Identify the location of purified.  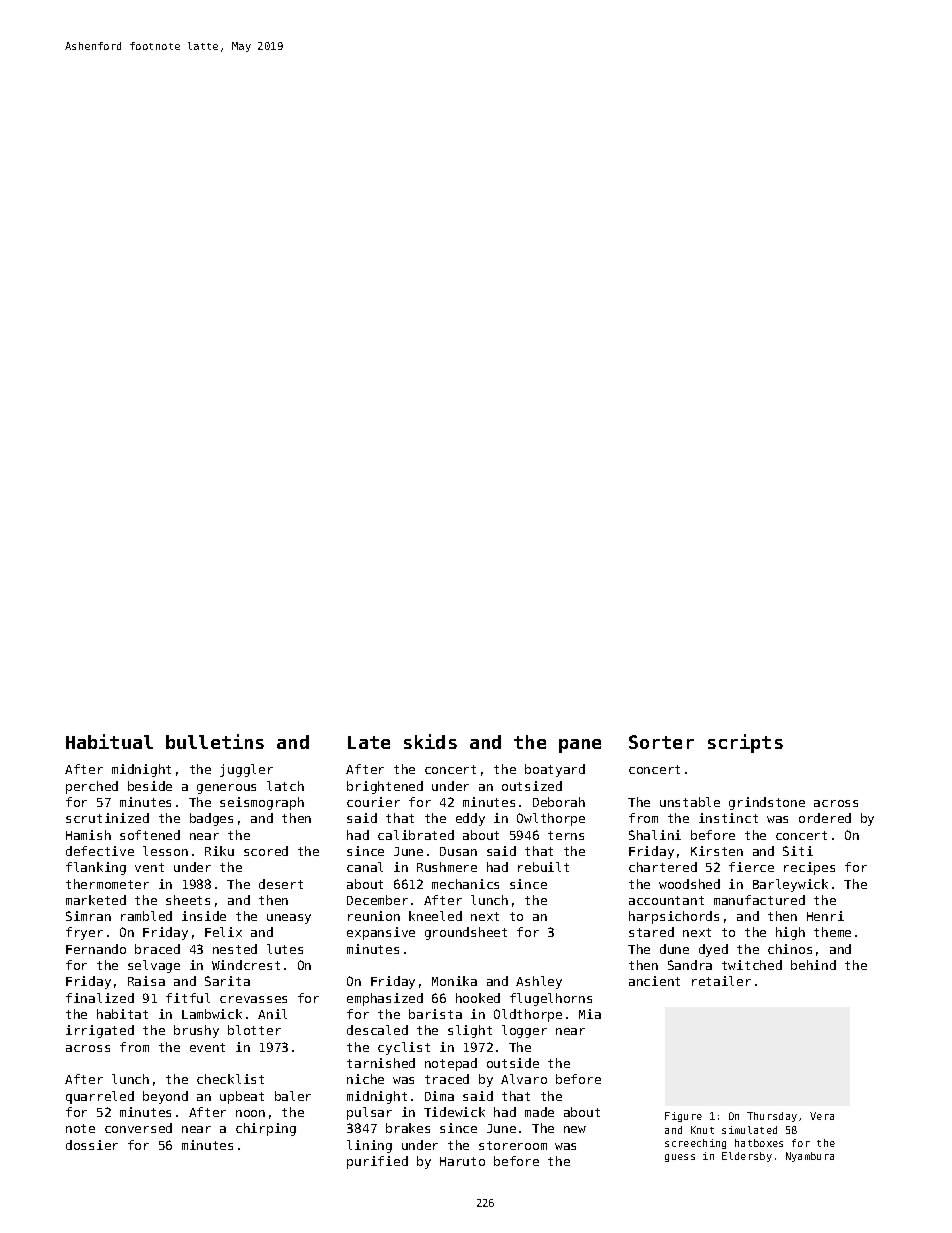
(377, 1162).
